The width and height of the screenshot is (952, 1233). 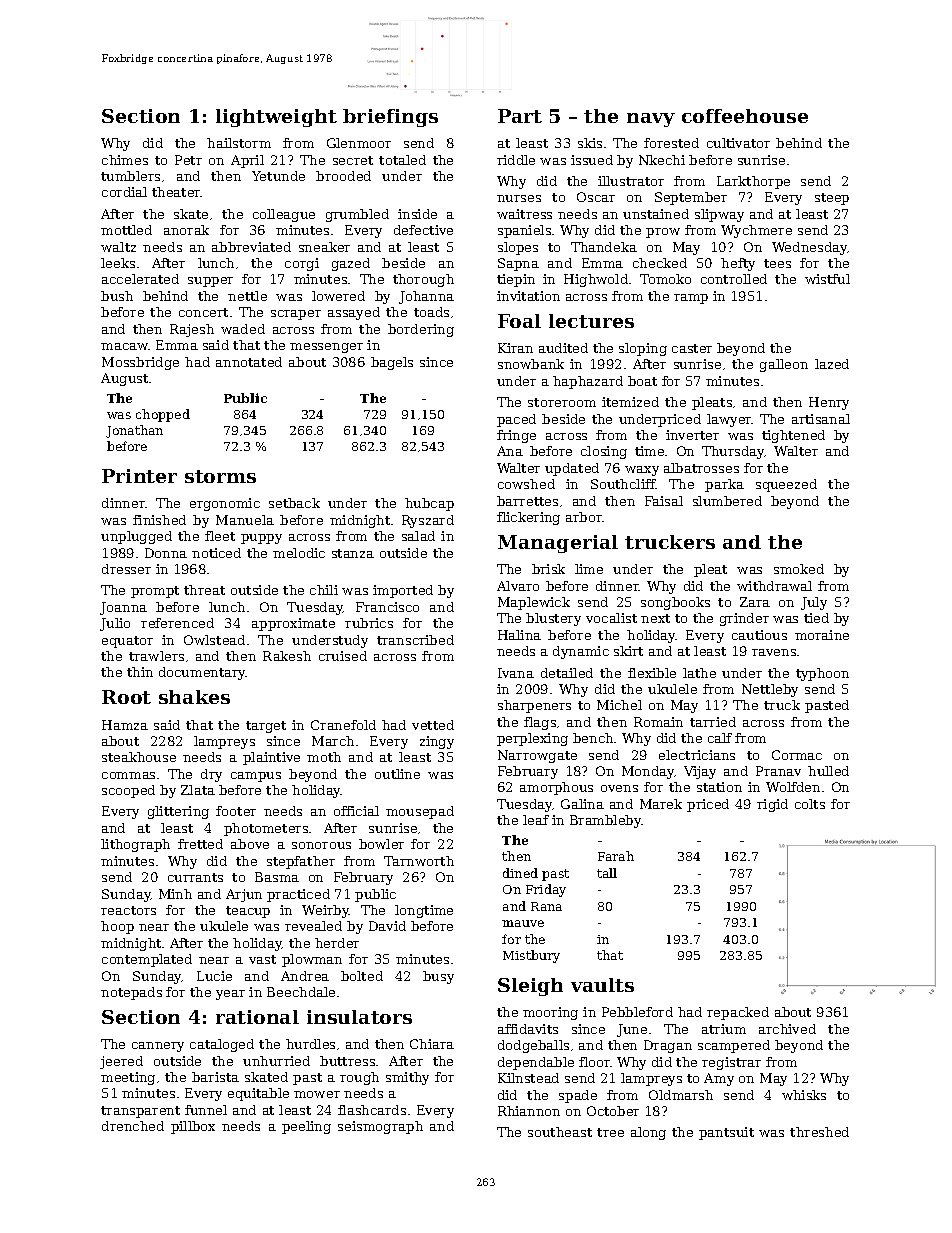 I want to click on Printer, so click(x=139, y=476).
